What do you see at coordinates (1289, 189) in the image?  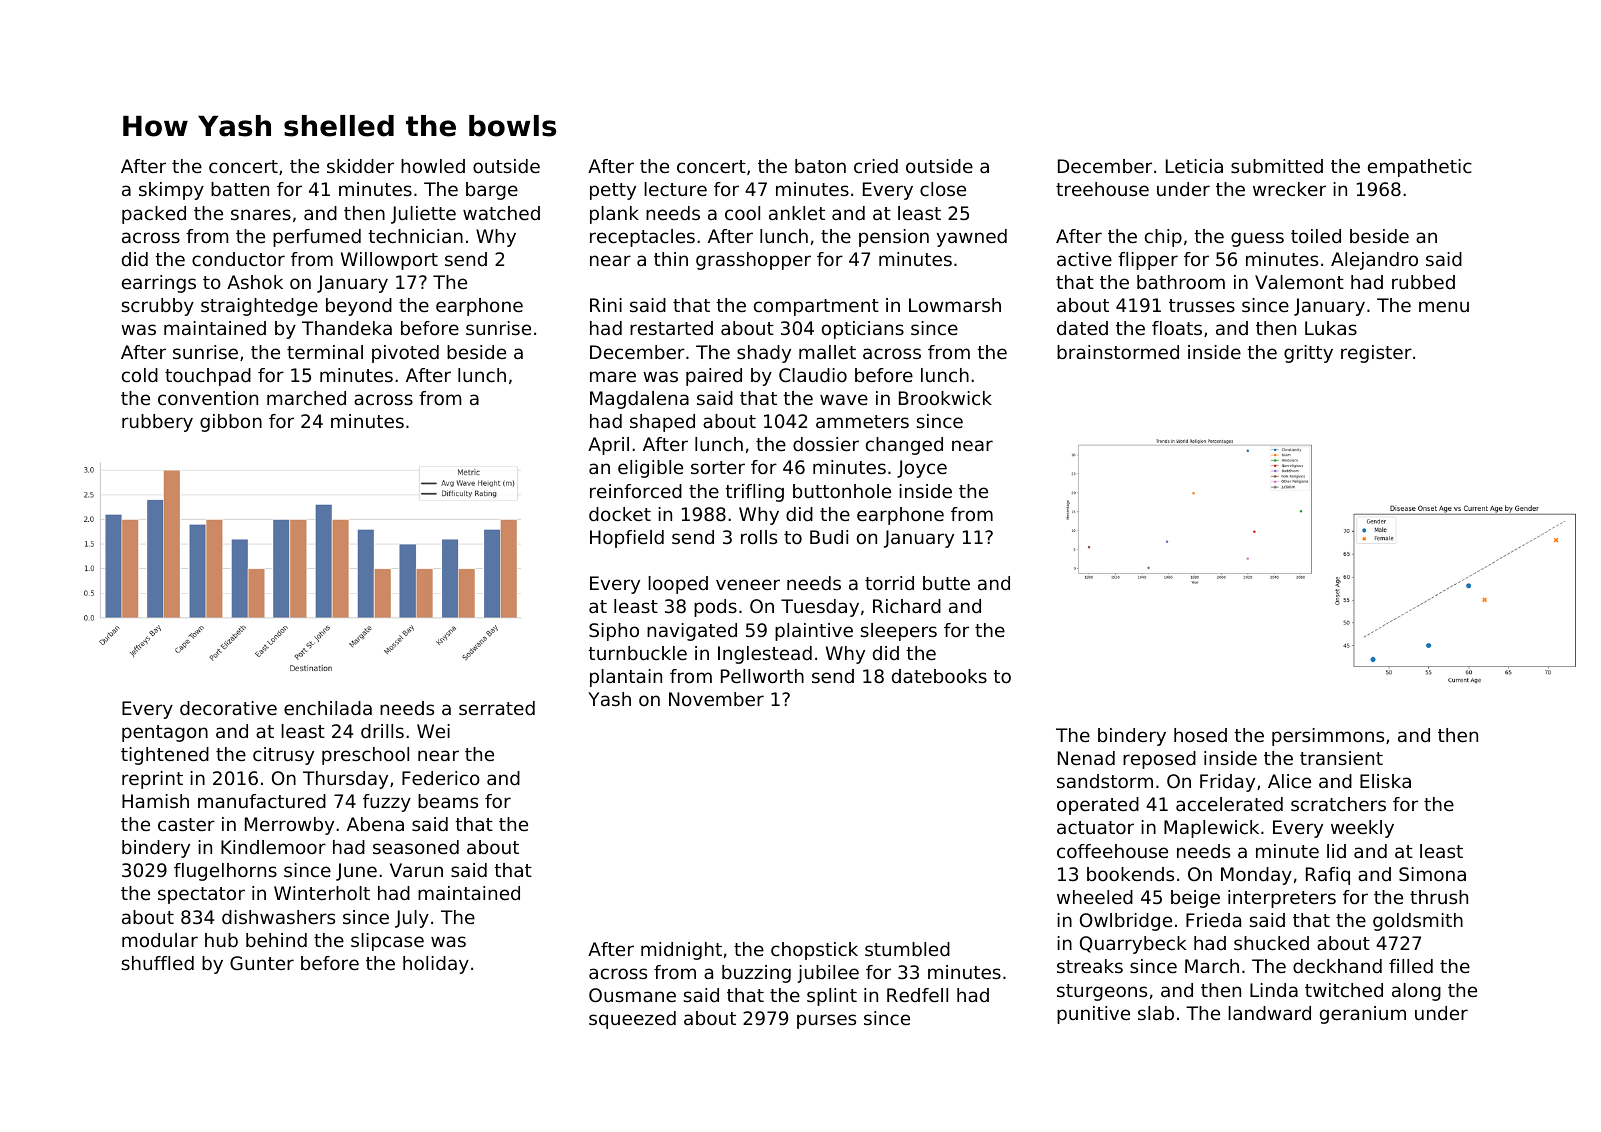 I see `wrecker` at bounding box center [1289, 189].
